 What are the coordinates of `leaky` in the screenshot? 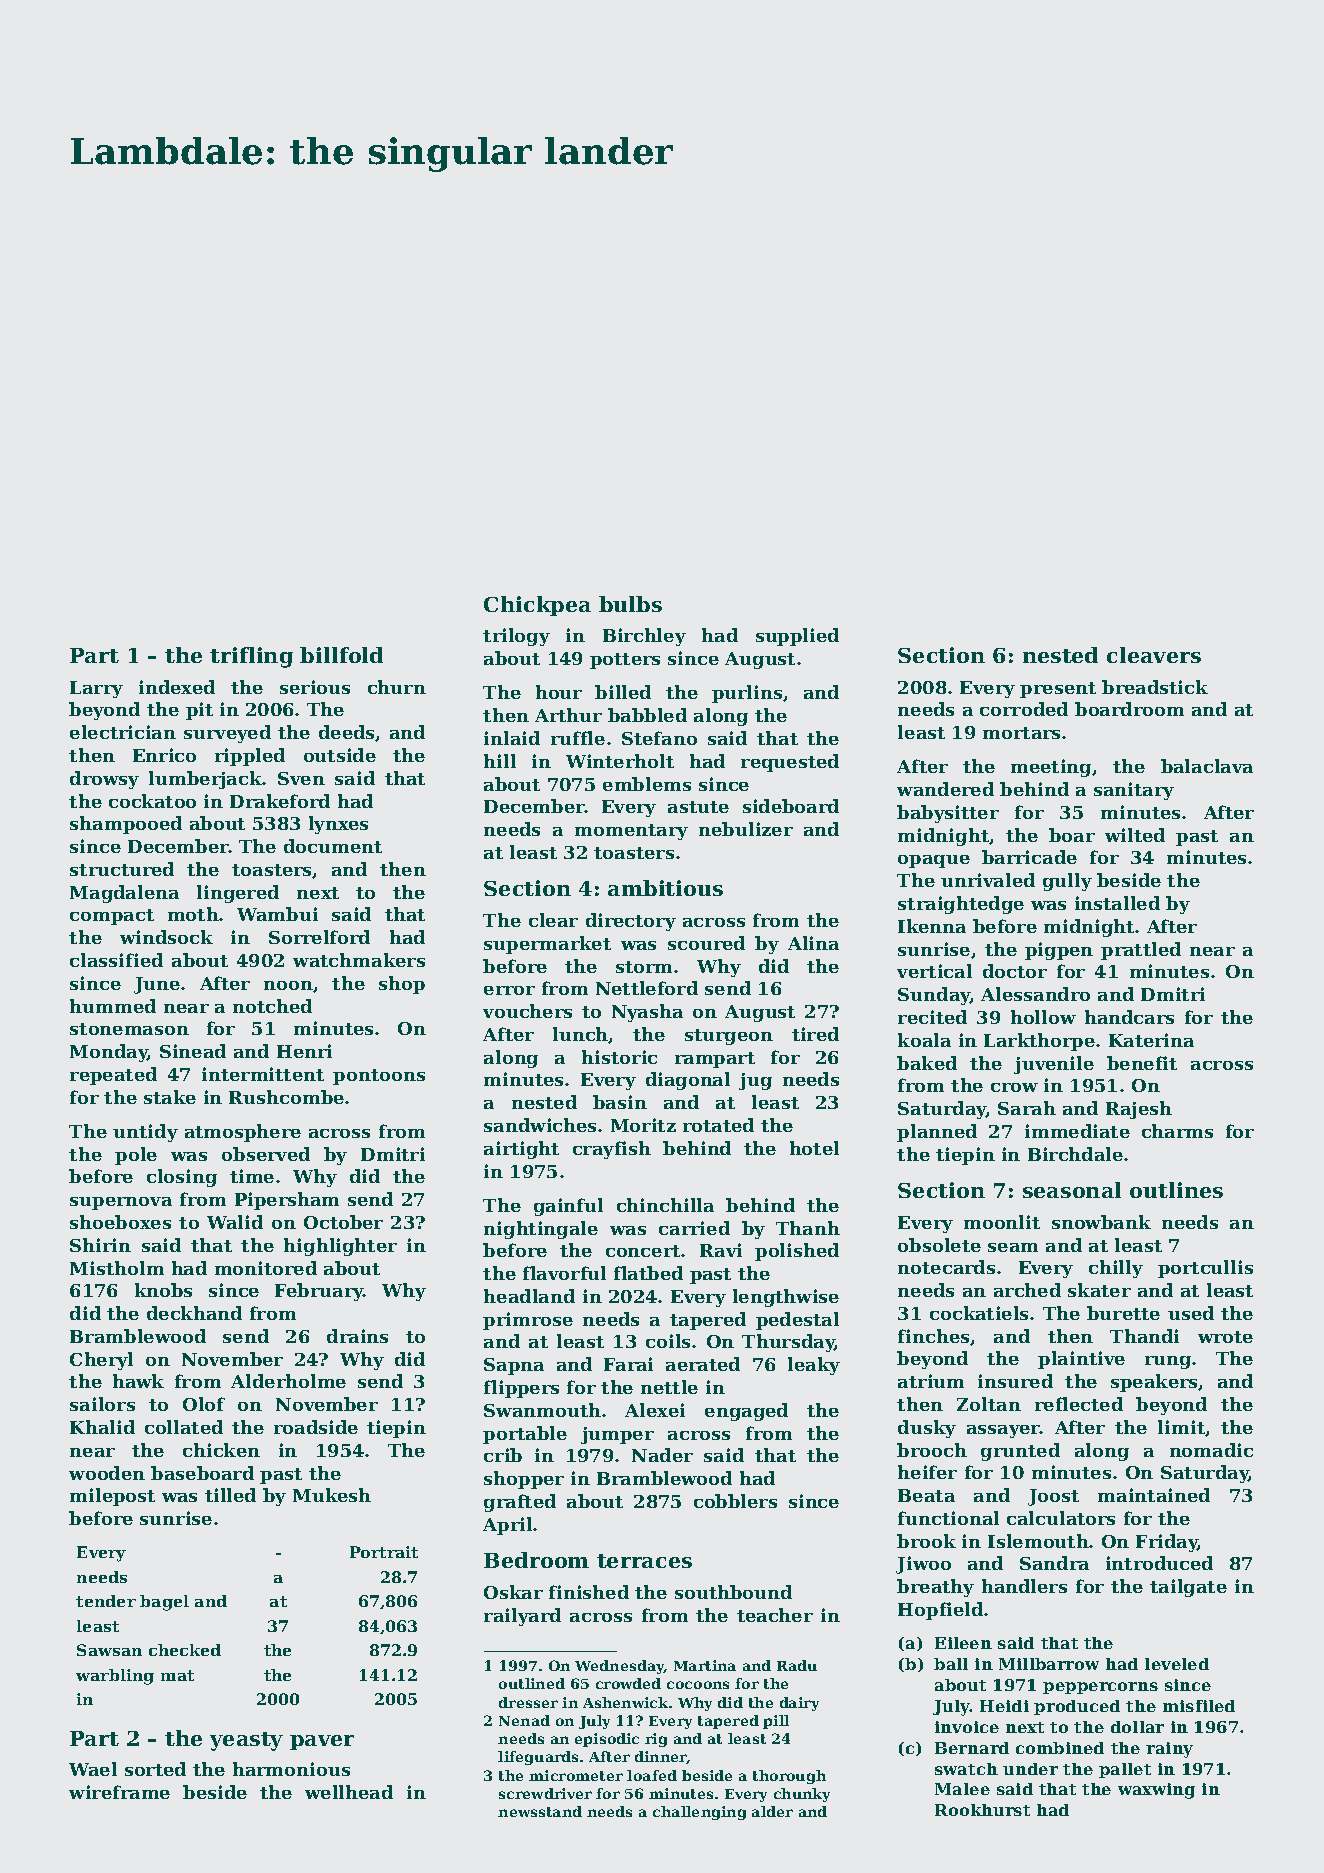 It's located at (814, 1366).
